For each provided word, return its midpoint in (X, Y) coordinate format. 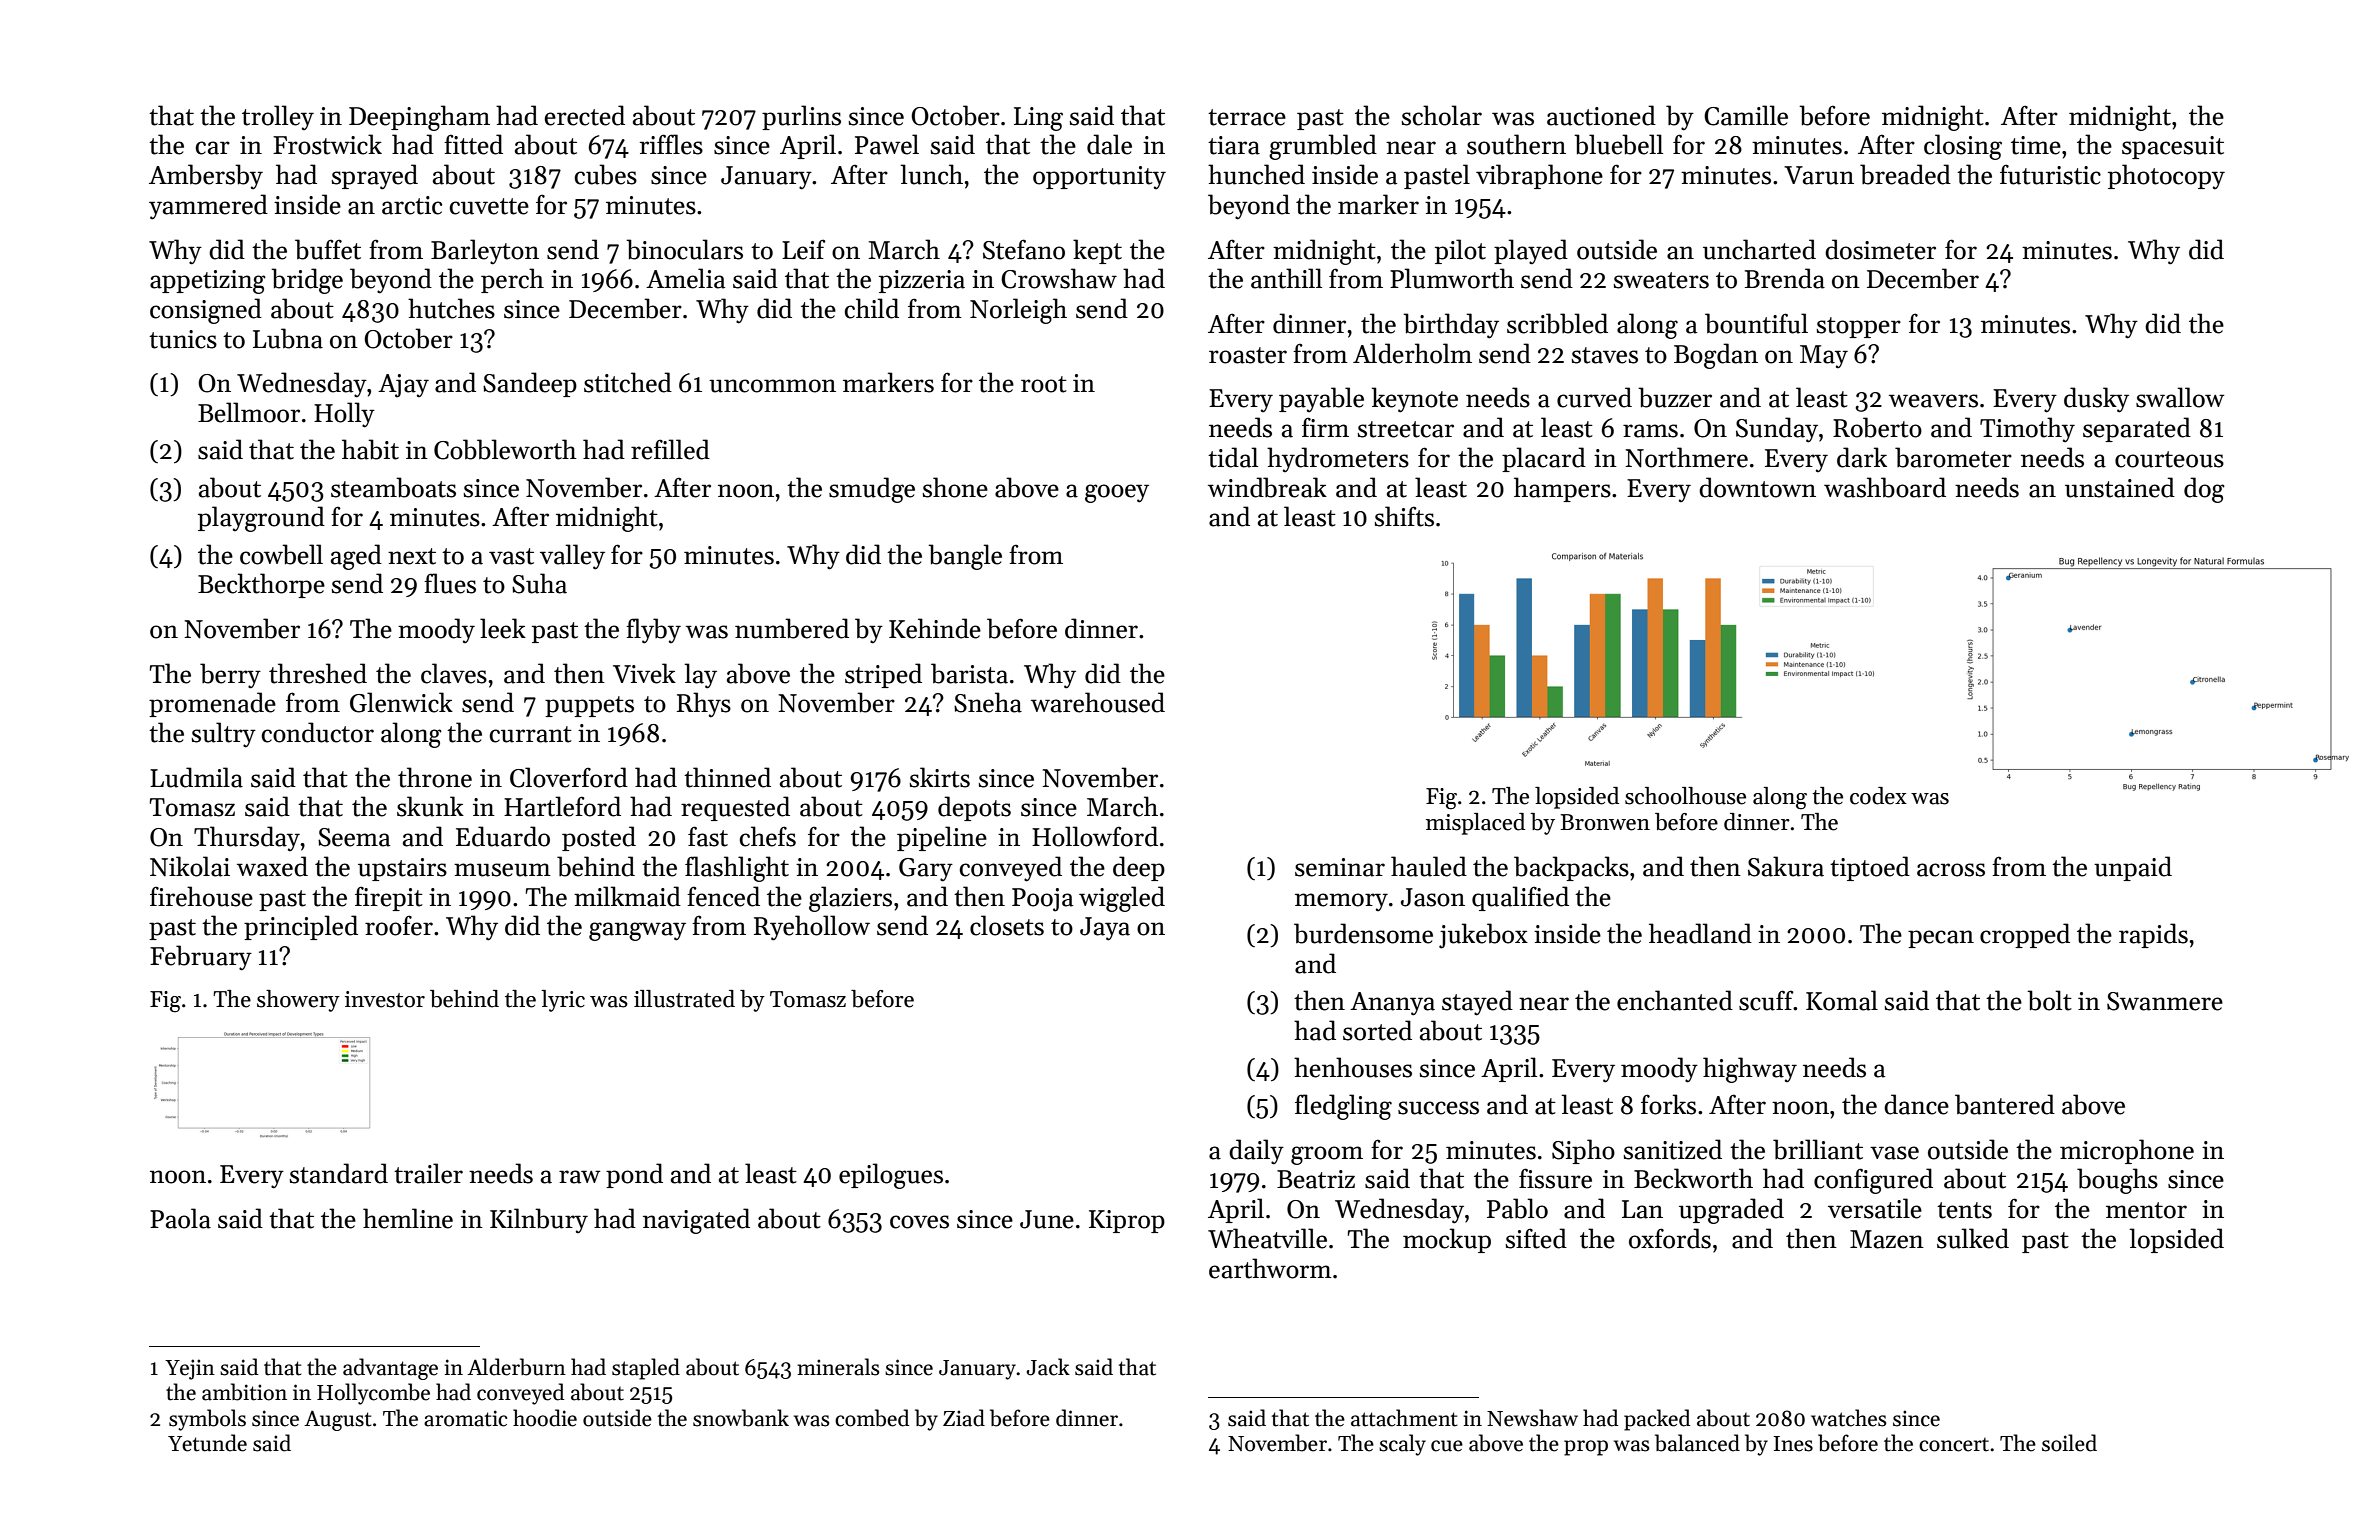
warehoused (1098, 702)
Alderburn (516, 1367)
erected (585, 115)
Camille (1746, 115)
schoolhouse (1685, 796)
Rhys (704, 704)
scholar (1442, 115)
